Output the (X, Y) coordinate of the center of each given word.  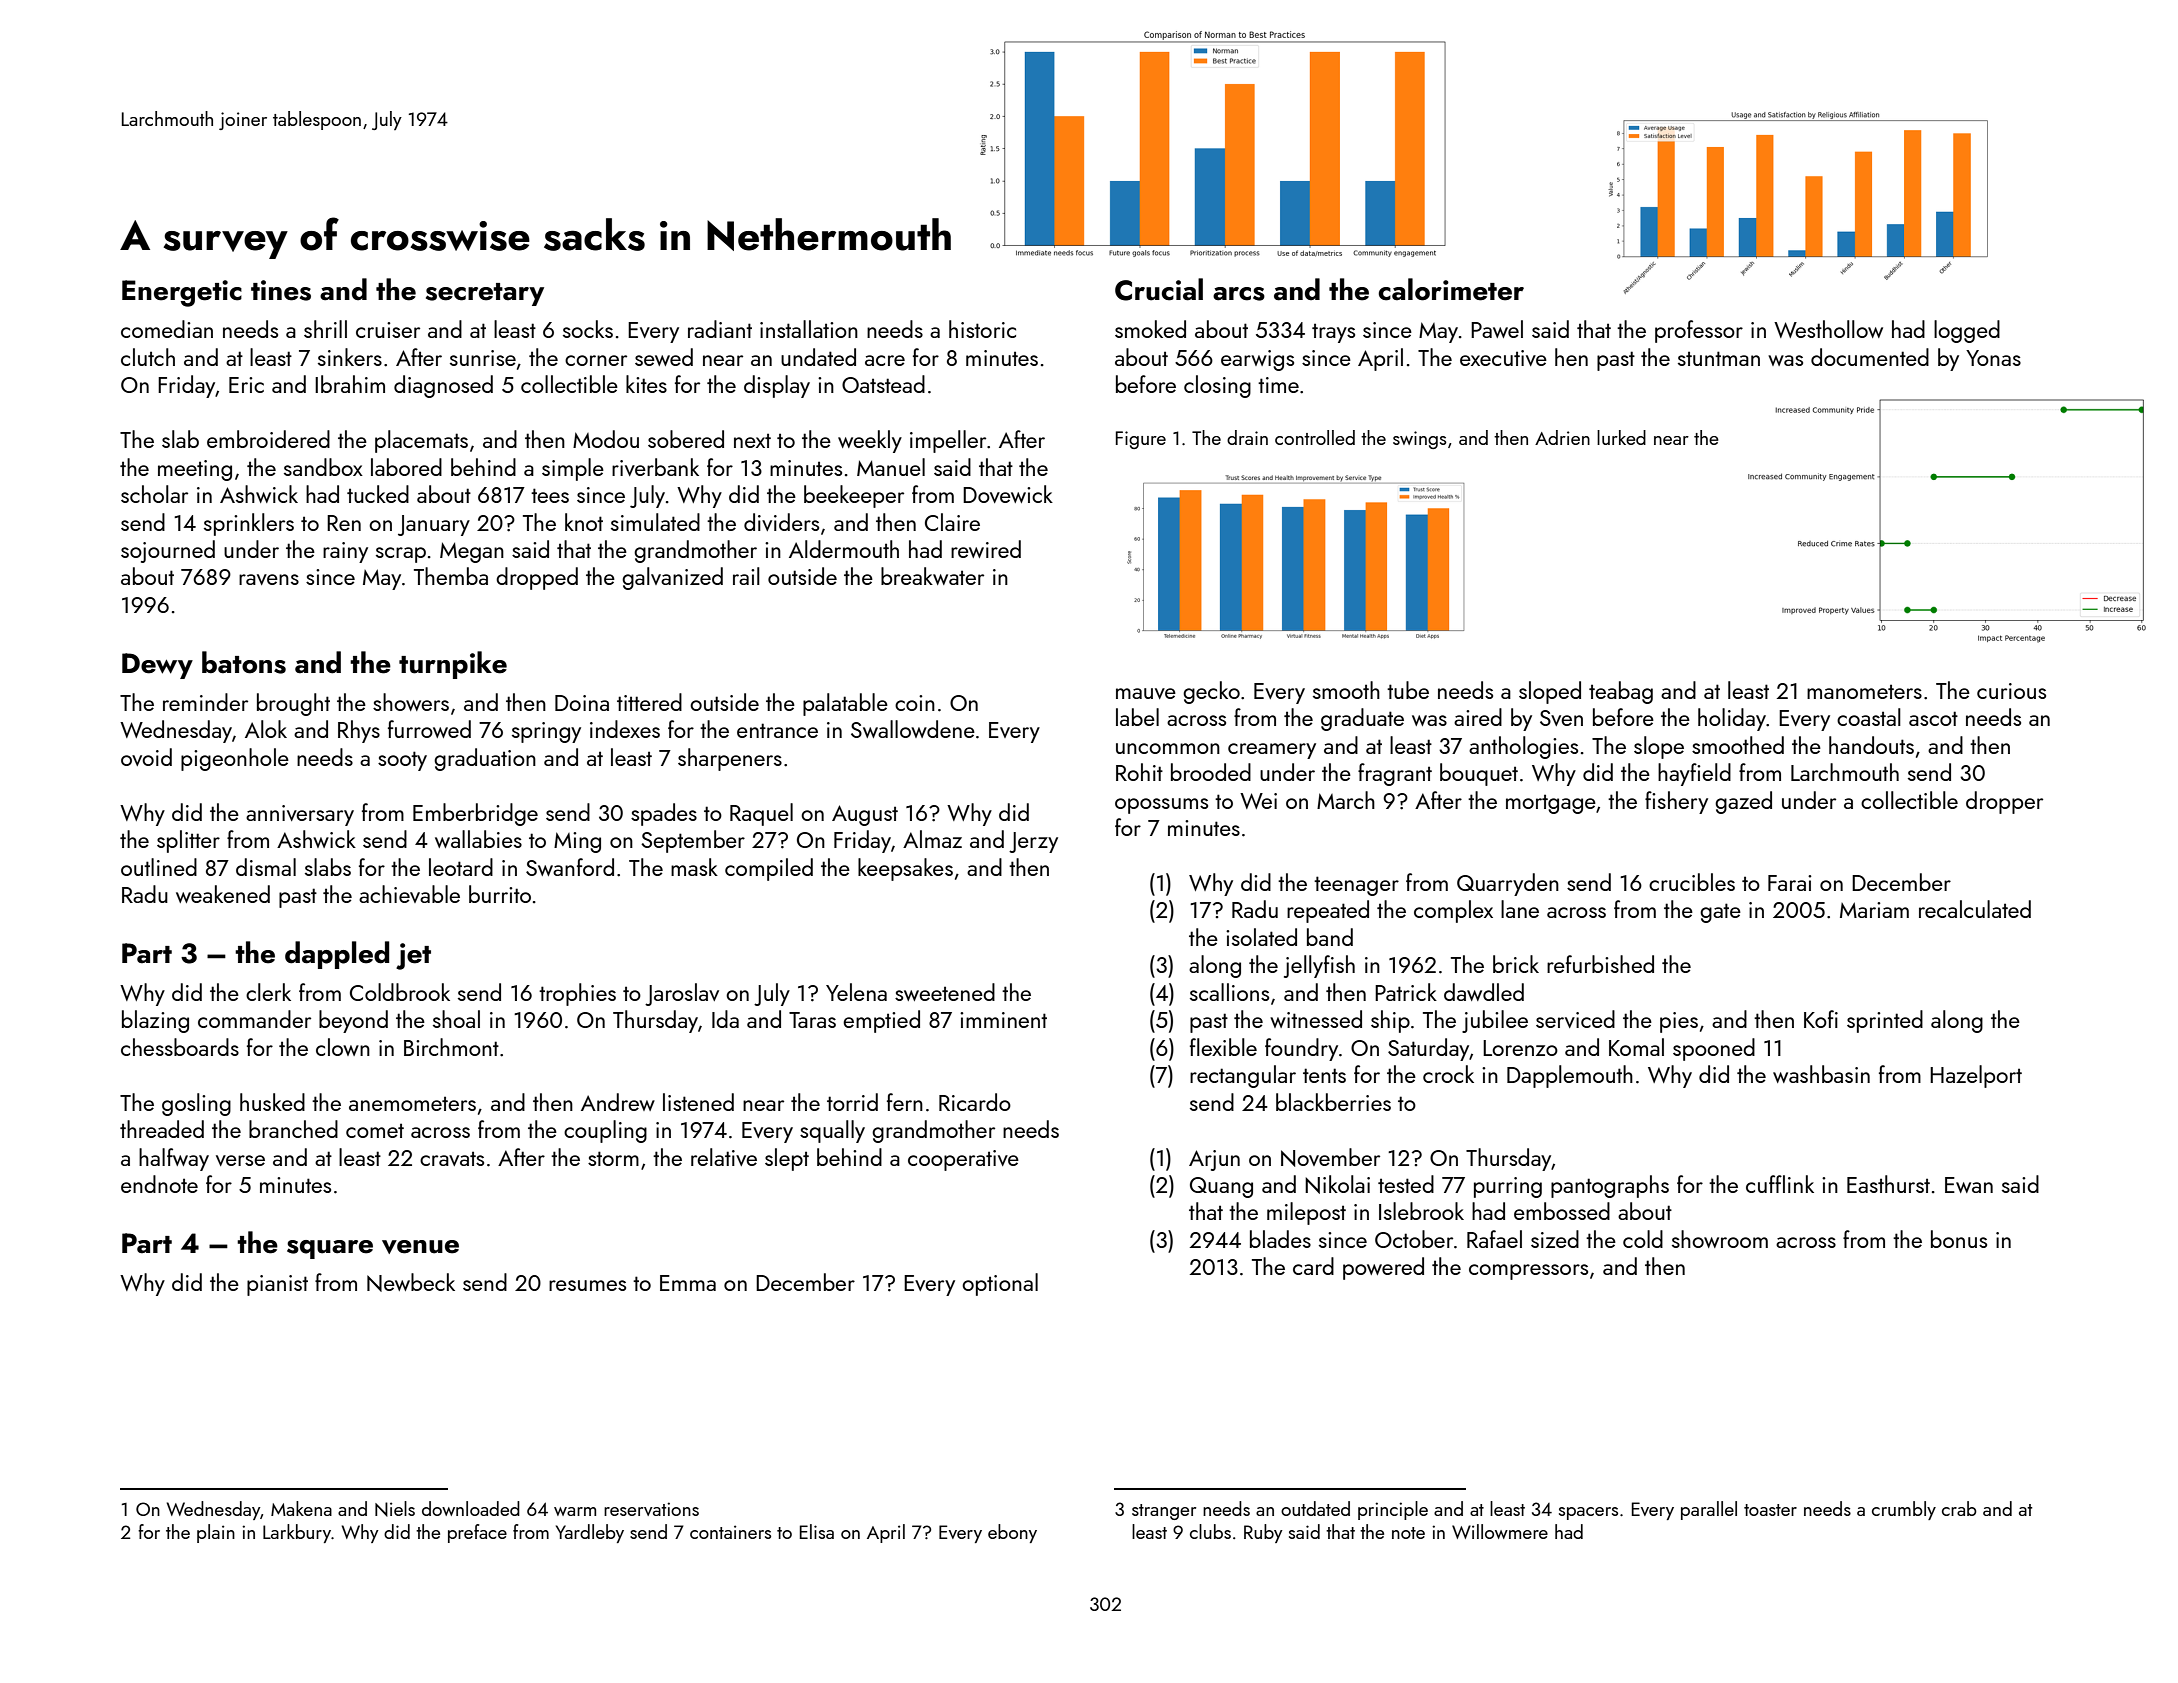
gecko (1211, 692)
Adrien (1562, 437)
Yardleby (590, 1533)
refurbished (1600, 964)
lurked (1621, 437)
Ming (577, 842)
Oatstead (883, 384)
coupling (605, 1131)
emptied (881, 1021)
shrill (325, 329)
